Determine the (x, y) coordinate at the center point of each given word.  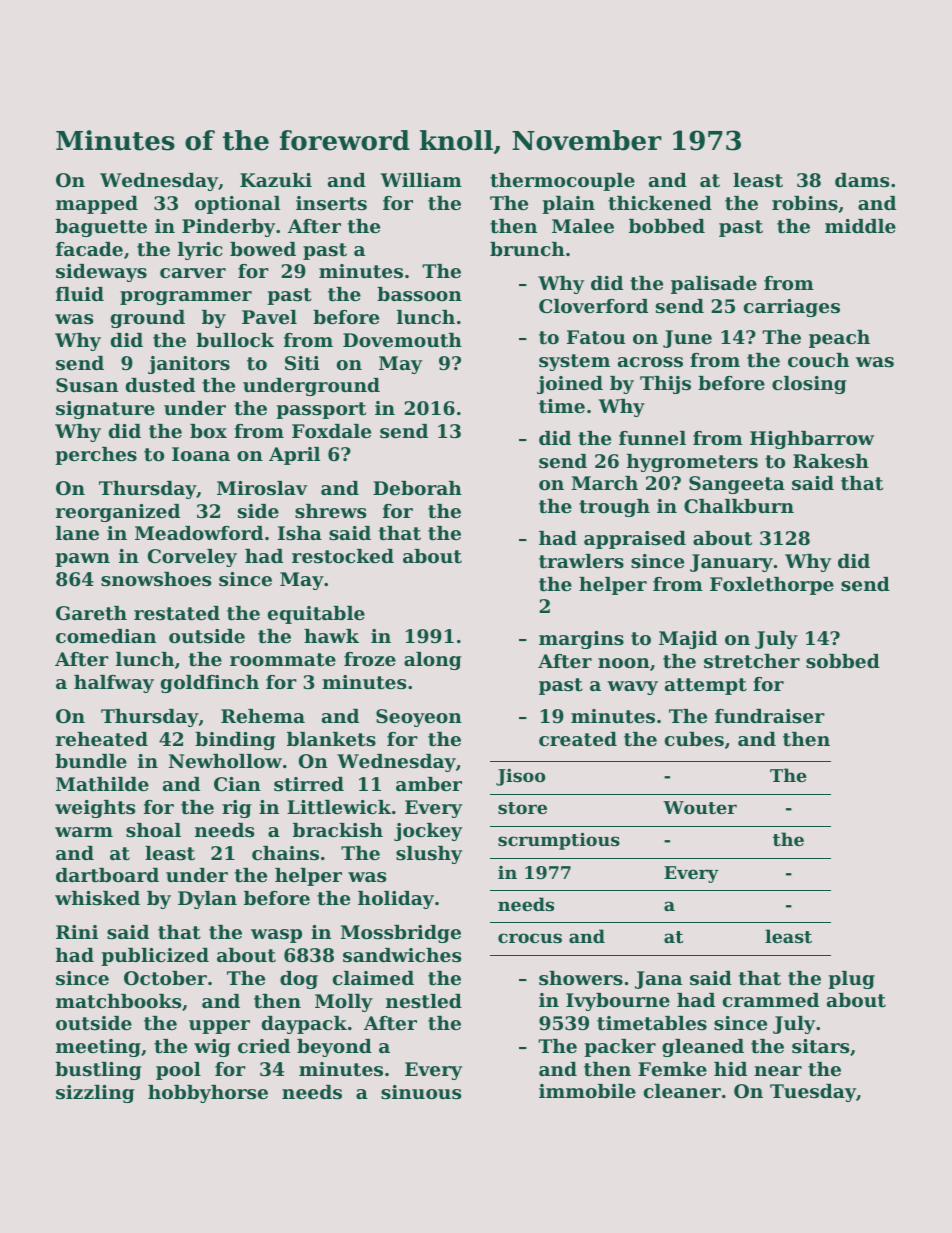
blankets (331, 739)
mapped (97, 205)
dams (862, 180)
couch (818, 360)
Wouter (700, 807)
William (421, 180)
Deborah (417, 488)
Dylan (207, 900)
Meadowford (199, 533)
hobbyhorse (208, 1094)
